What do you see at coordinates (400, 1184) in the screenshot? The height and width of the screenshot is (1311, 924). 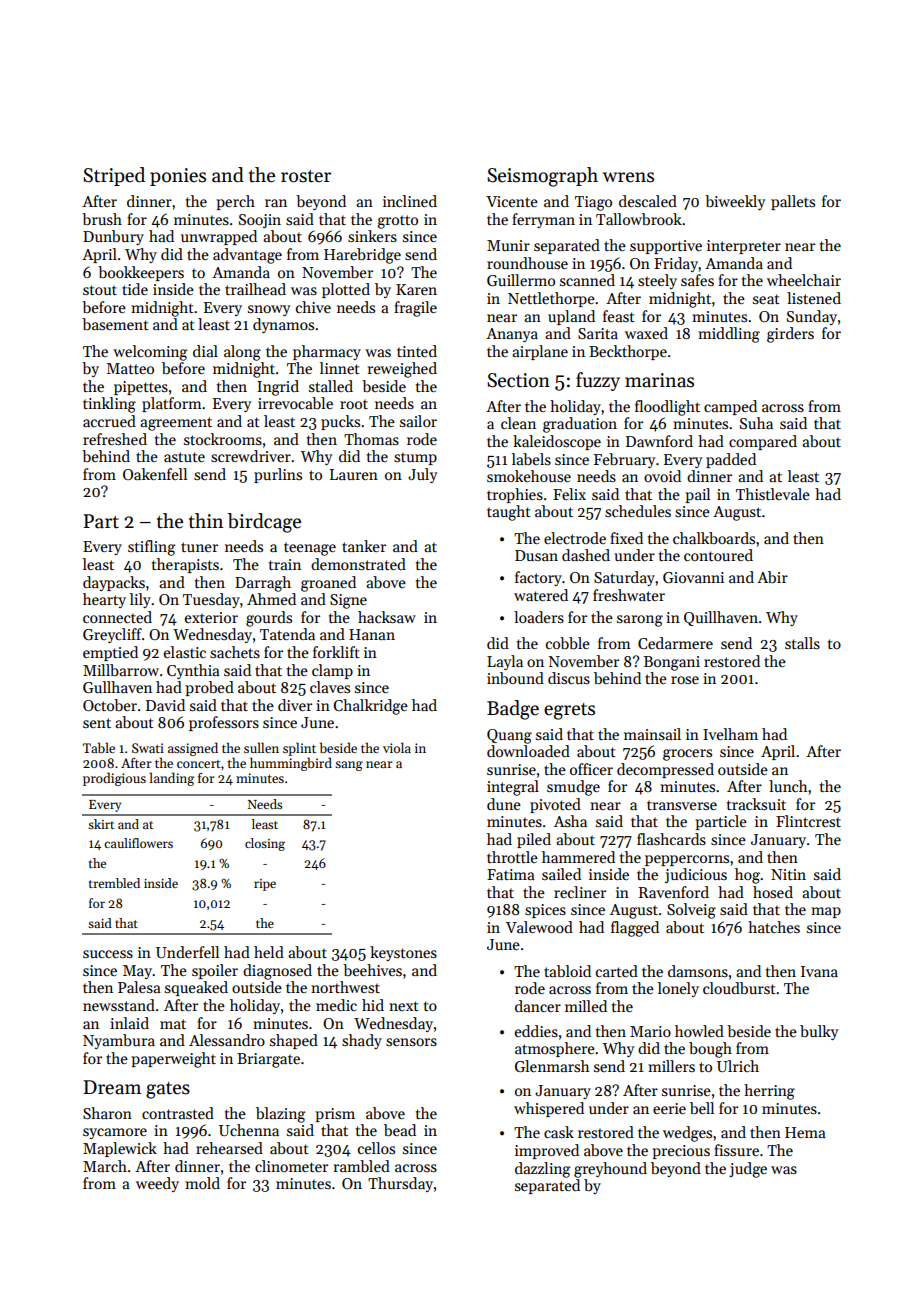 I see `Thursday` at bounding box center [400, 1184].
